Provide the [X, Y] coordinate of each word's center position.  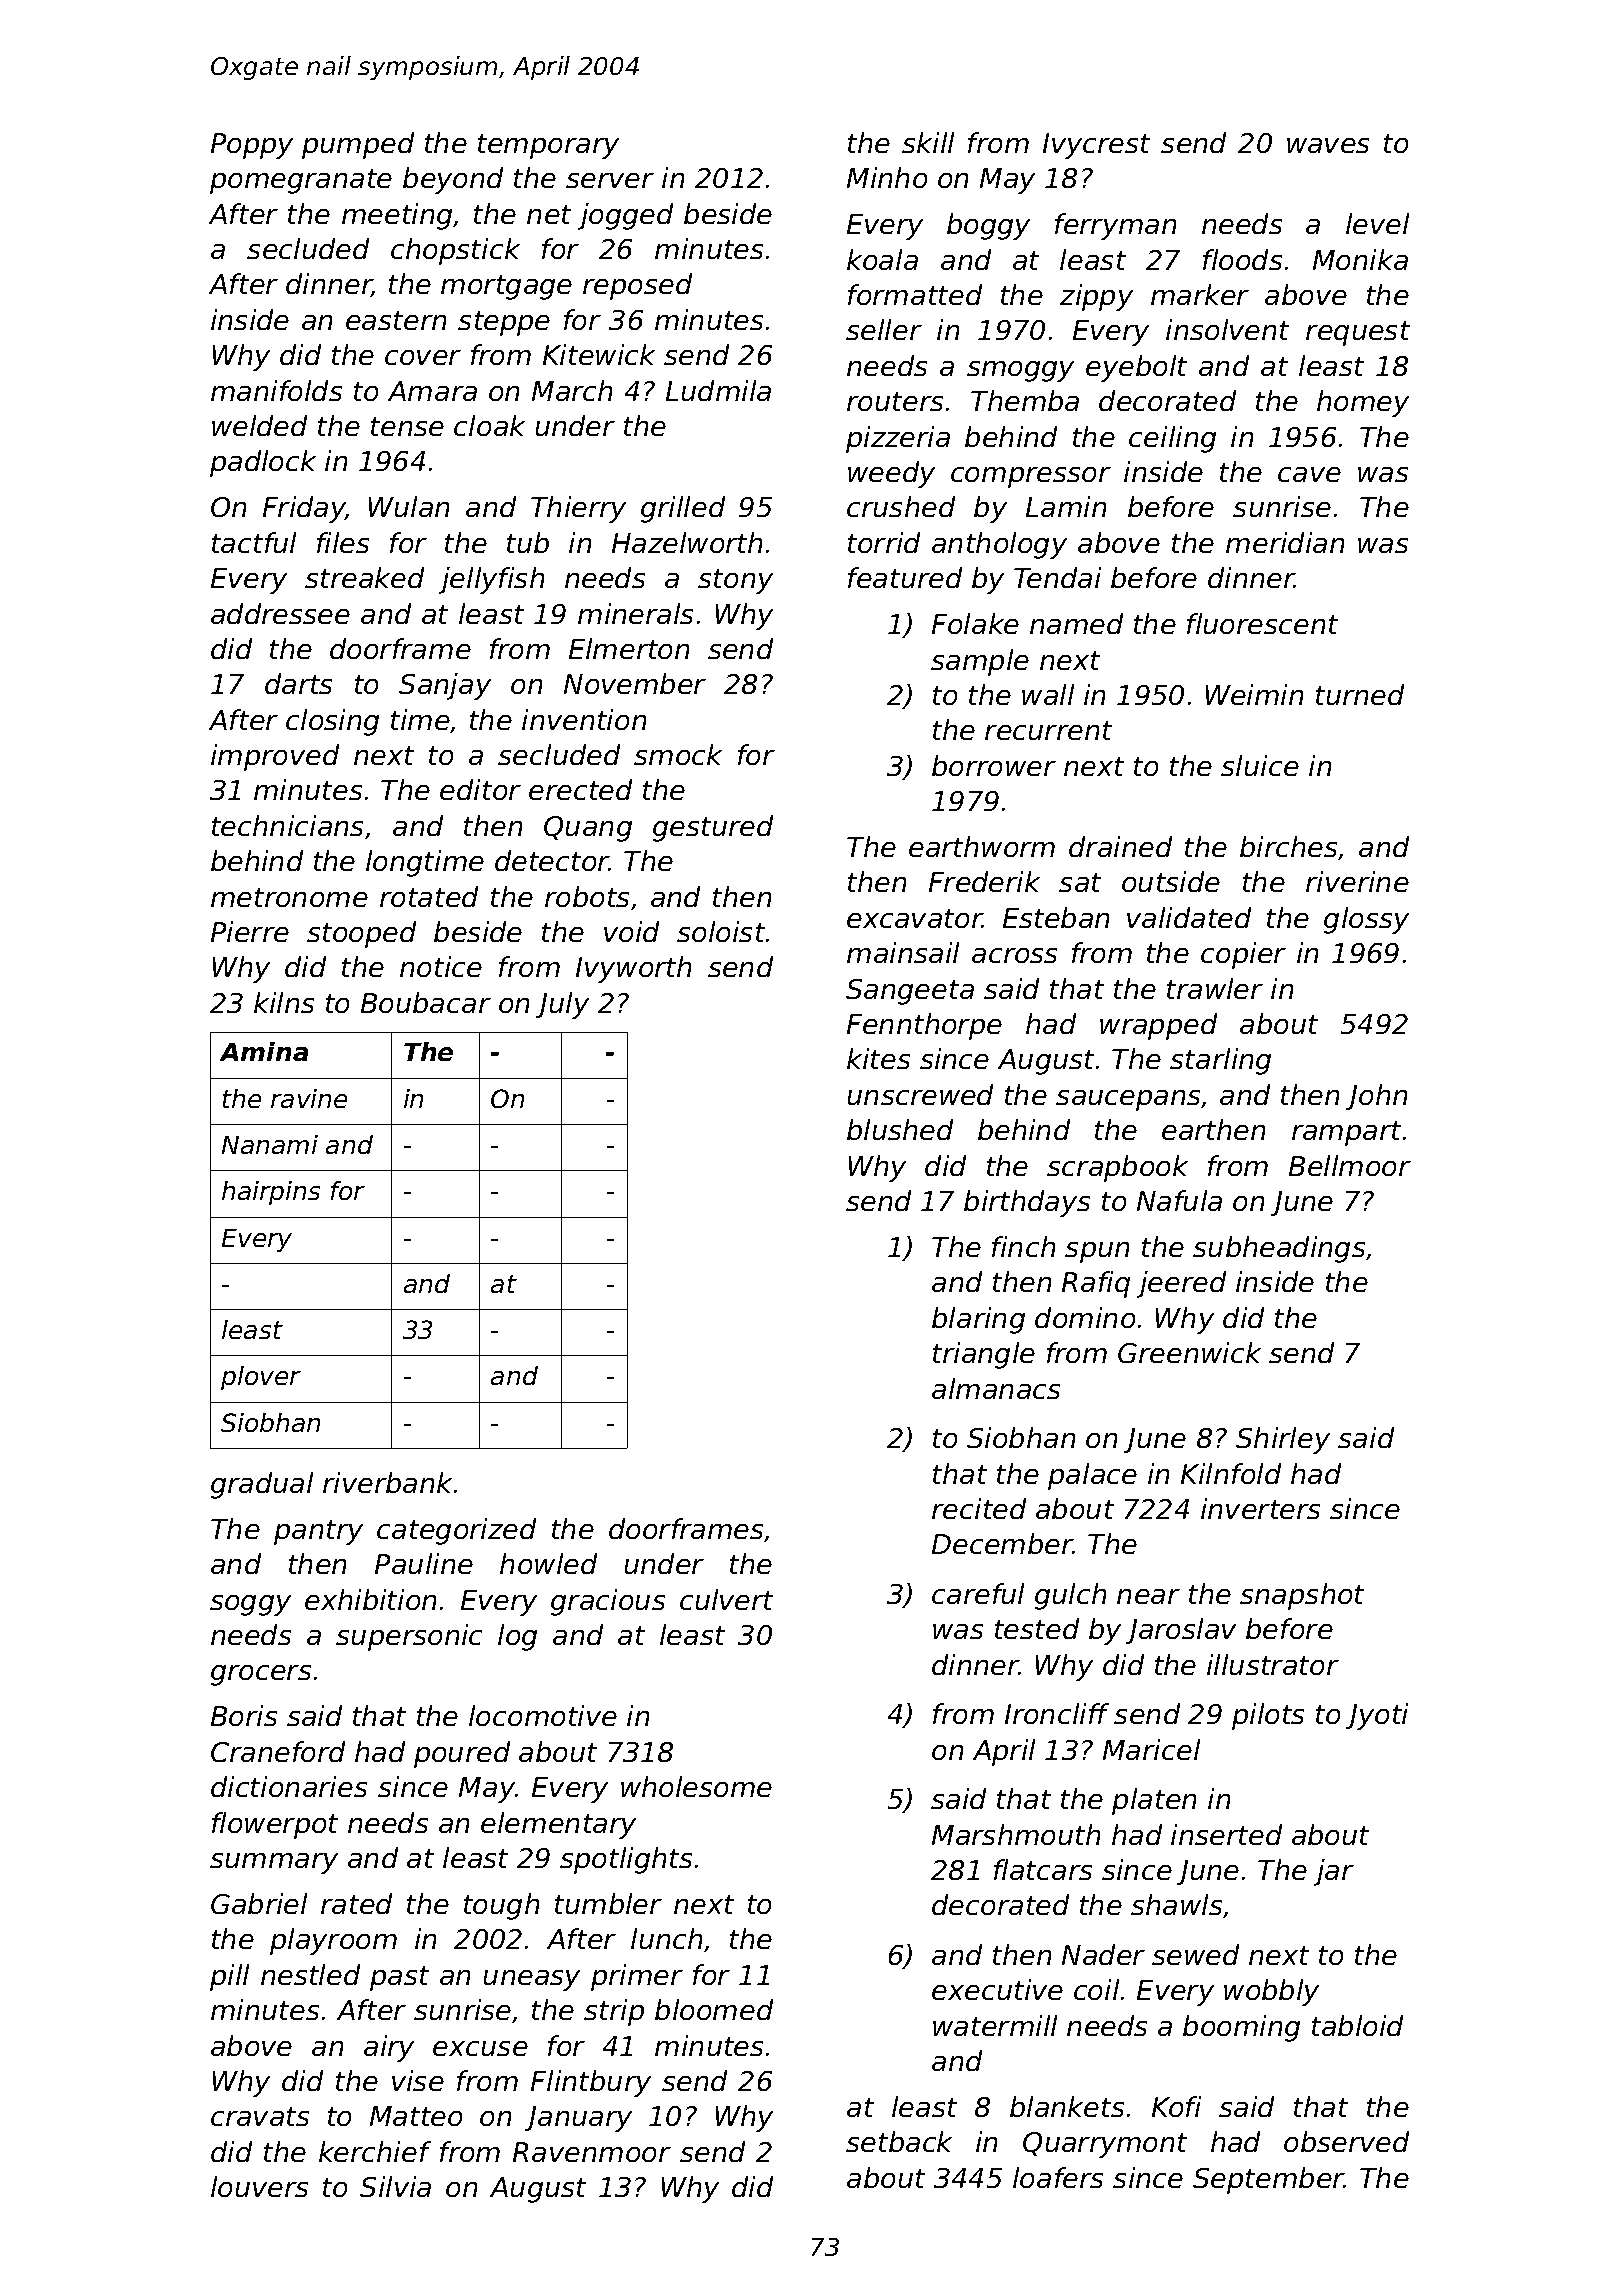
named [1076, 623]
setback [899, 2141]
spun [1097, 1252]
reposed [637, 286]
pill [229, 1977]
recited [979, 1508]
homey [1363, 403]
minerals [635, 613]
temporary [548, 146]
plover [261, 1378]
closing [332, 722]
